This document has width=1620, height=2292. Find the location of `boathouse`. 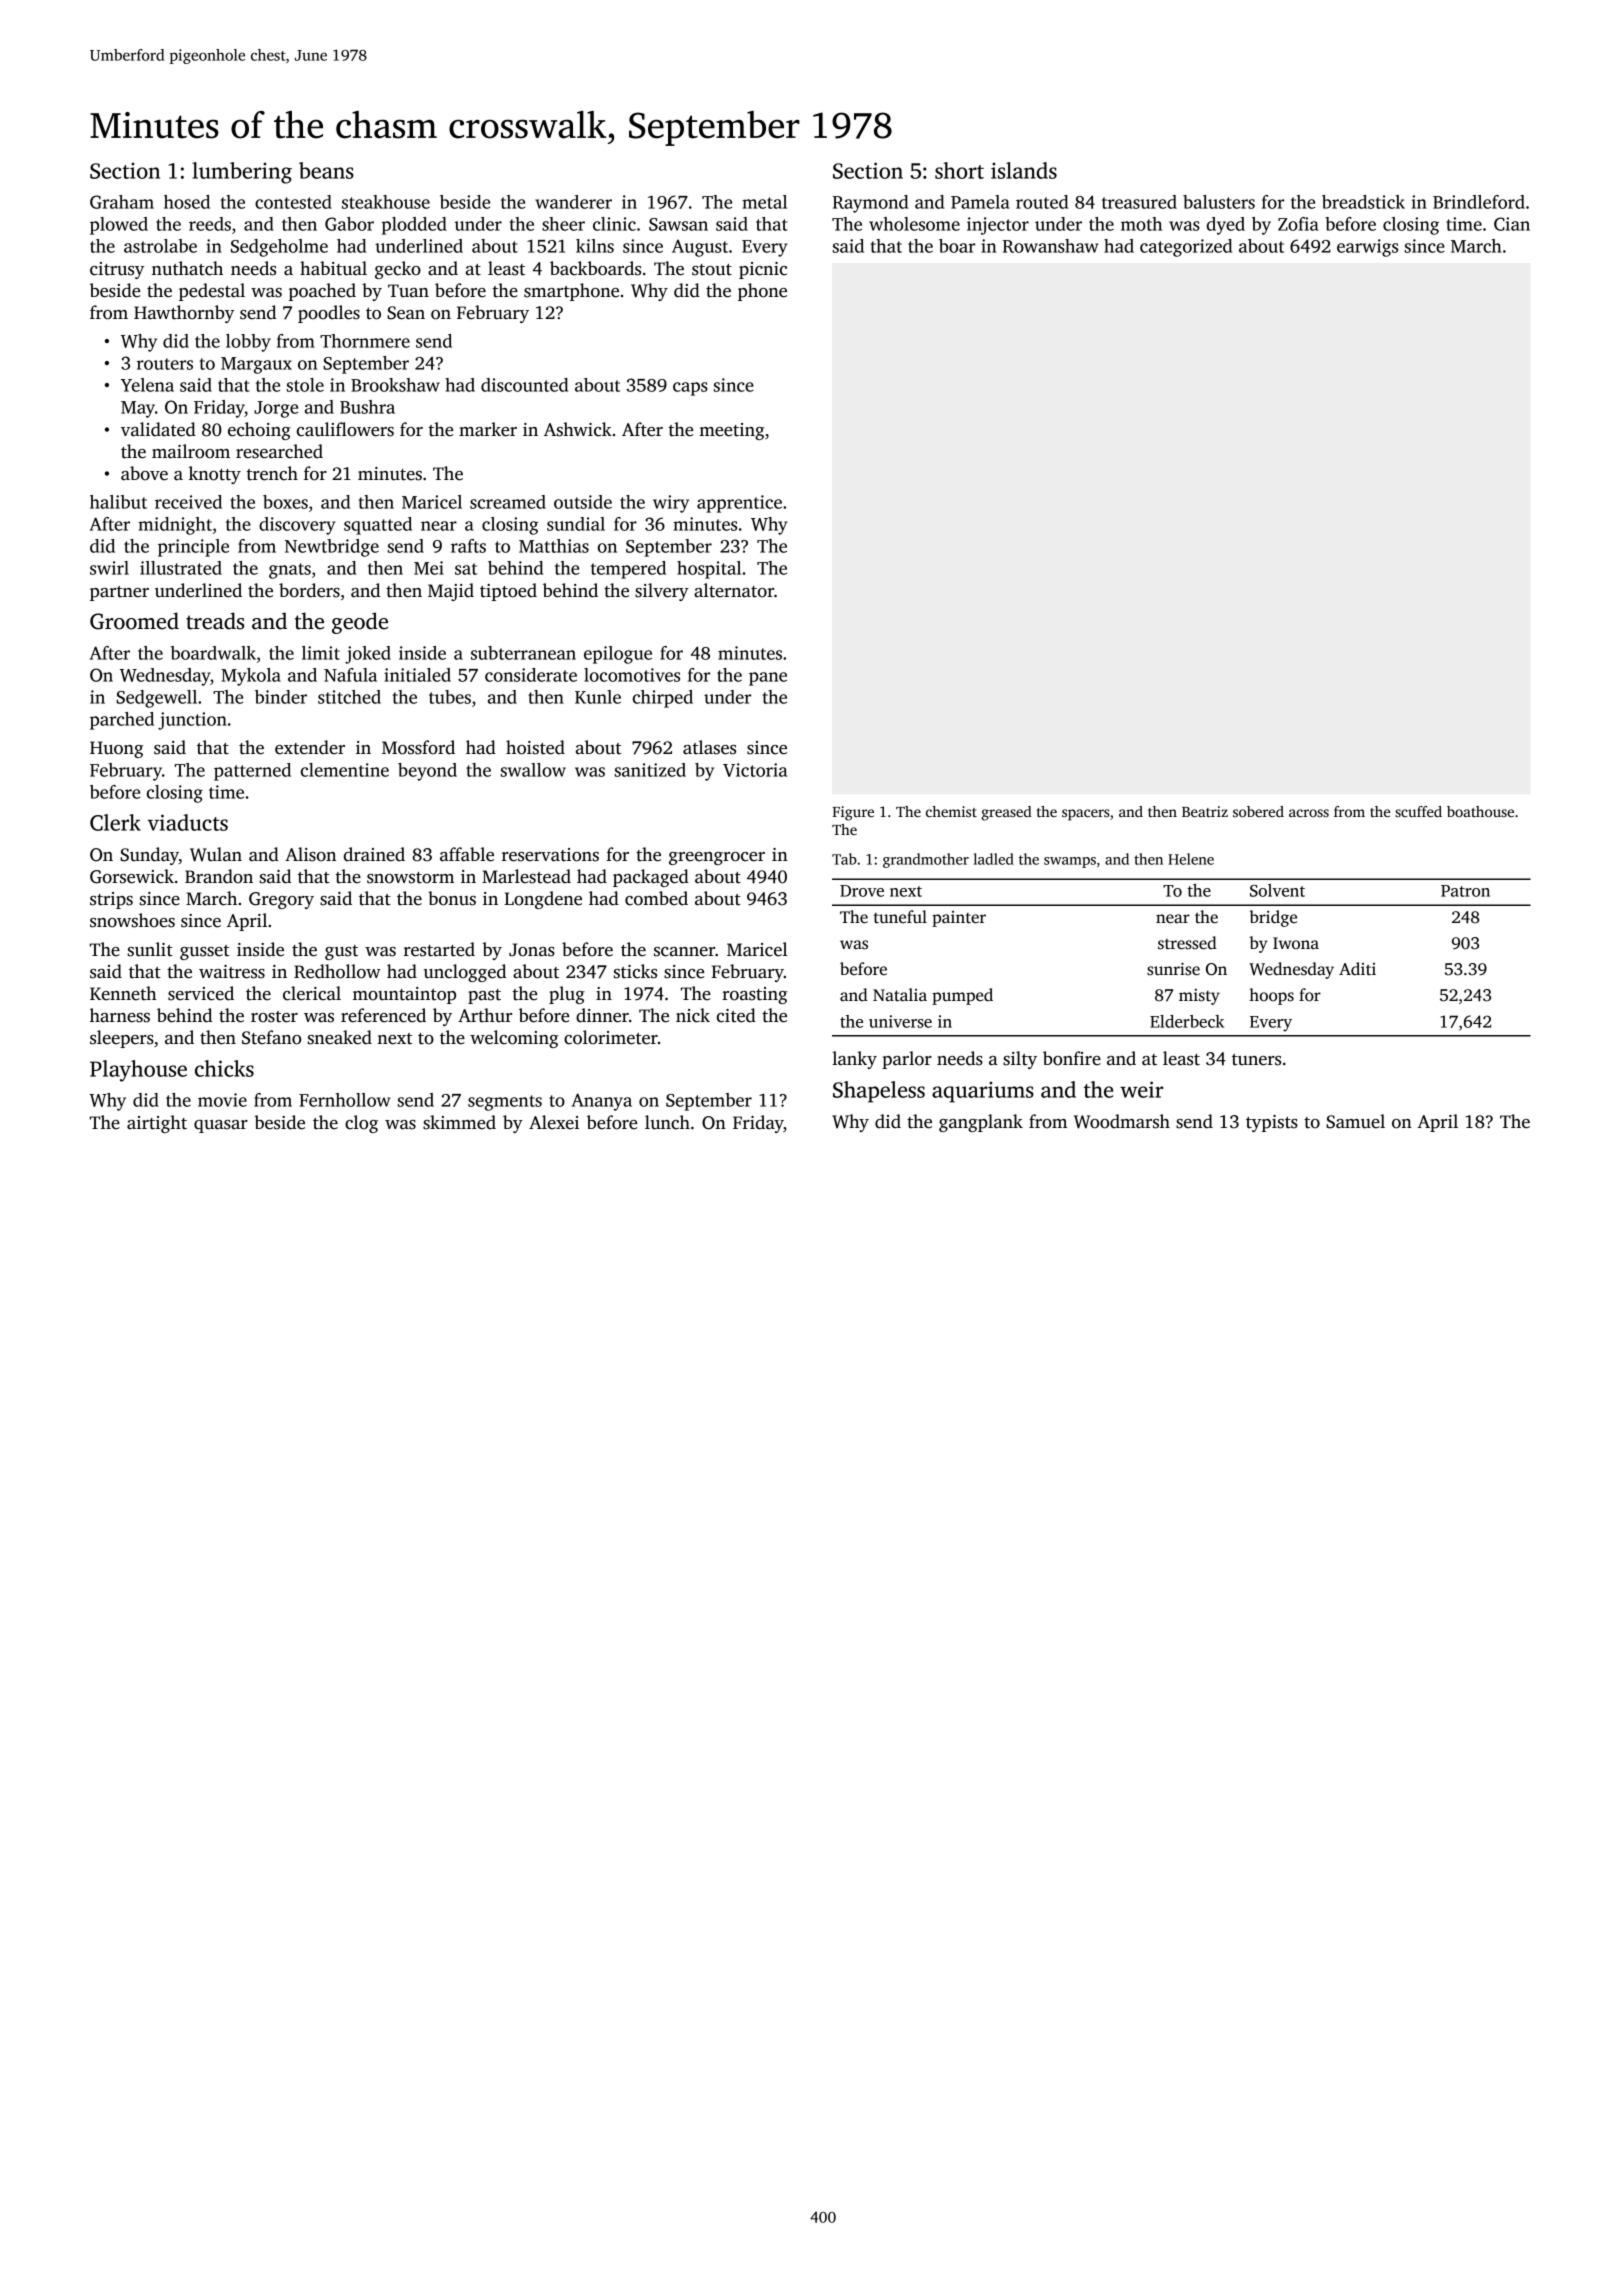

boathouse is located at coordinates (1480, 811).
